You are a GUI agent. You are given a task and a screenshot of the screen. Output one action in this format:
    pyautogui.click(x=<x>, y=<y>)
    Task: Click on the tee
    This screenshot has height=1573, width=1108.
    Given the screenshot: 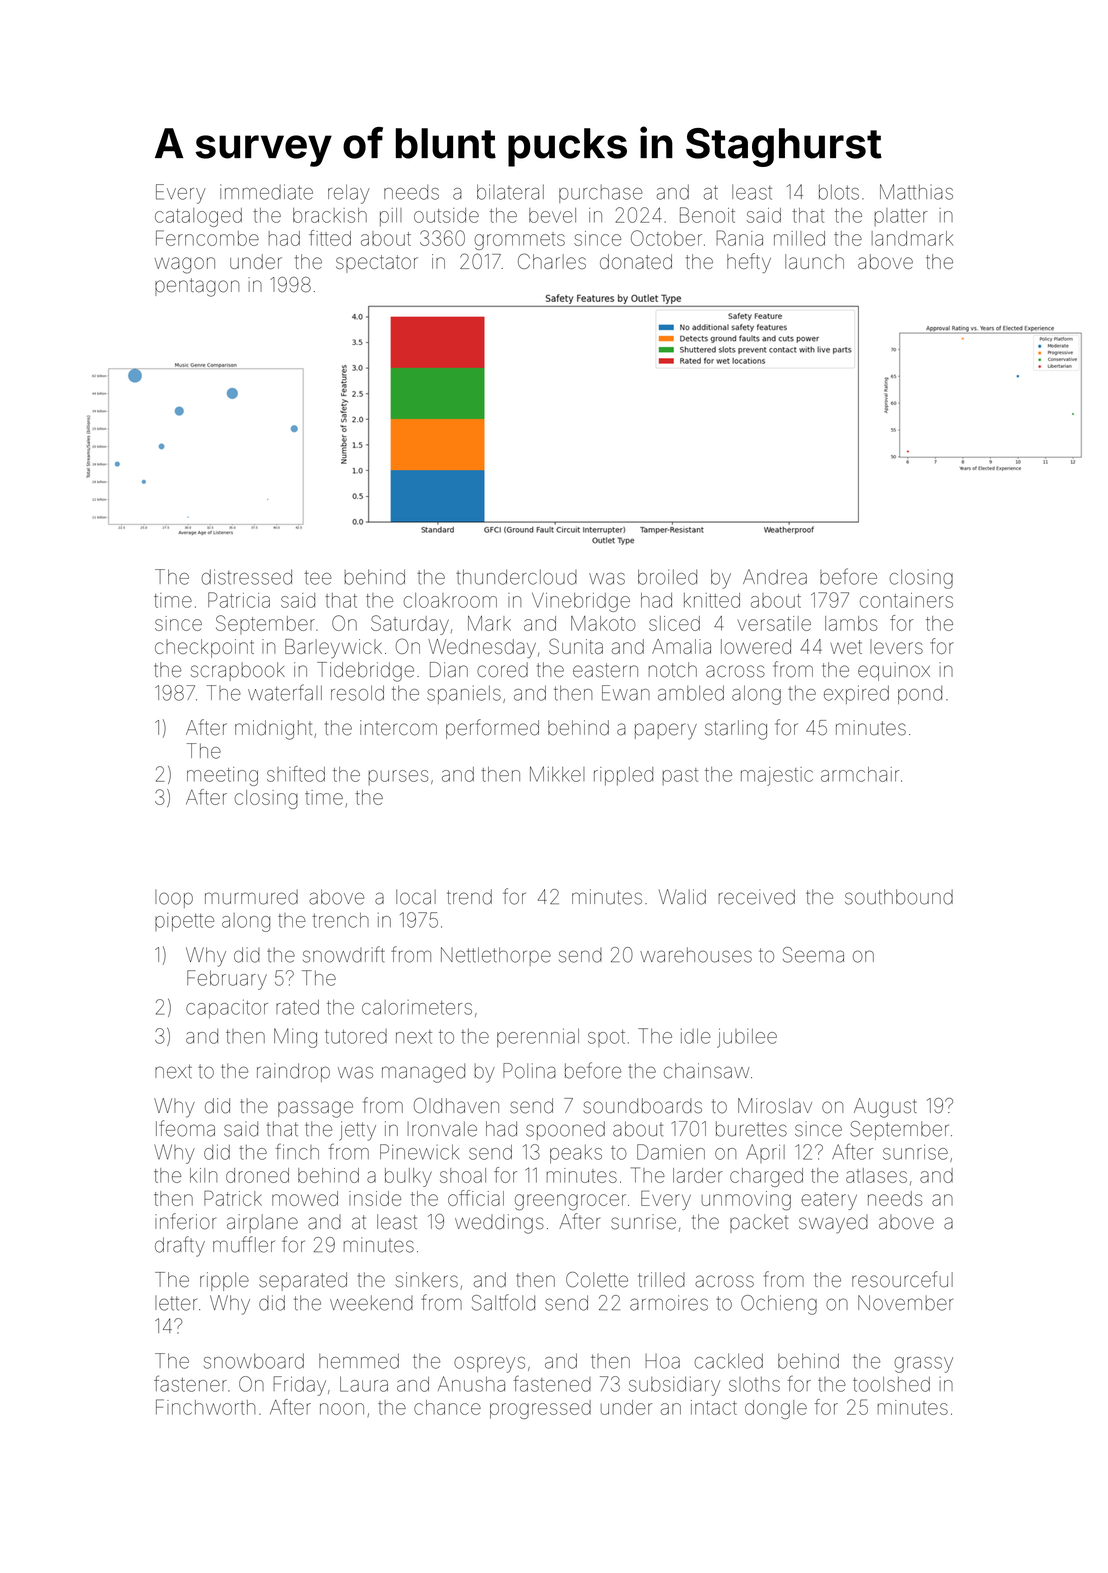 What is the action you would take?
    pyautogui.click(x=318, y=577)
